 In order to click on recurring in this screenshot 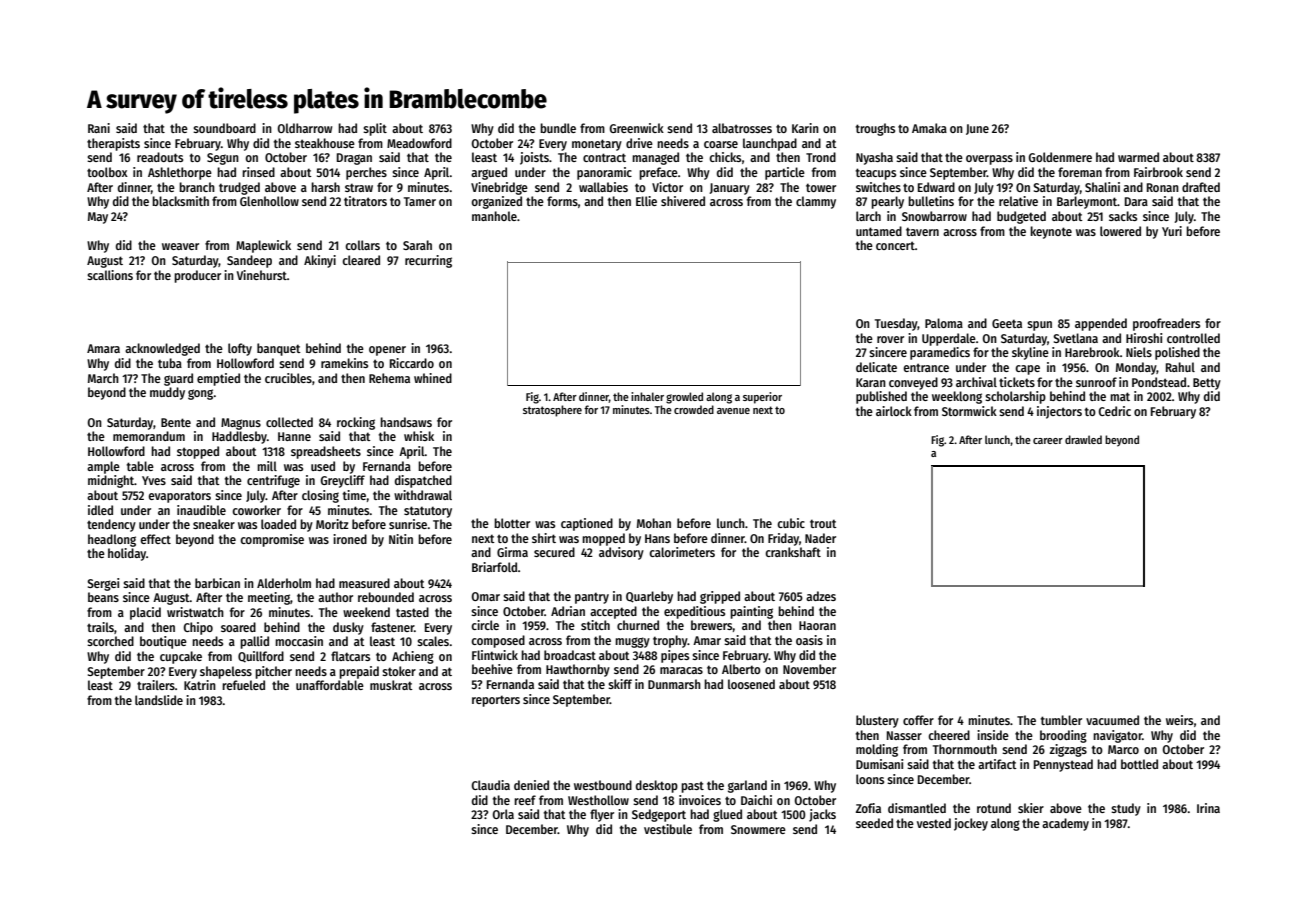, I will do `click(428, 261)`.
